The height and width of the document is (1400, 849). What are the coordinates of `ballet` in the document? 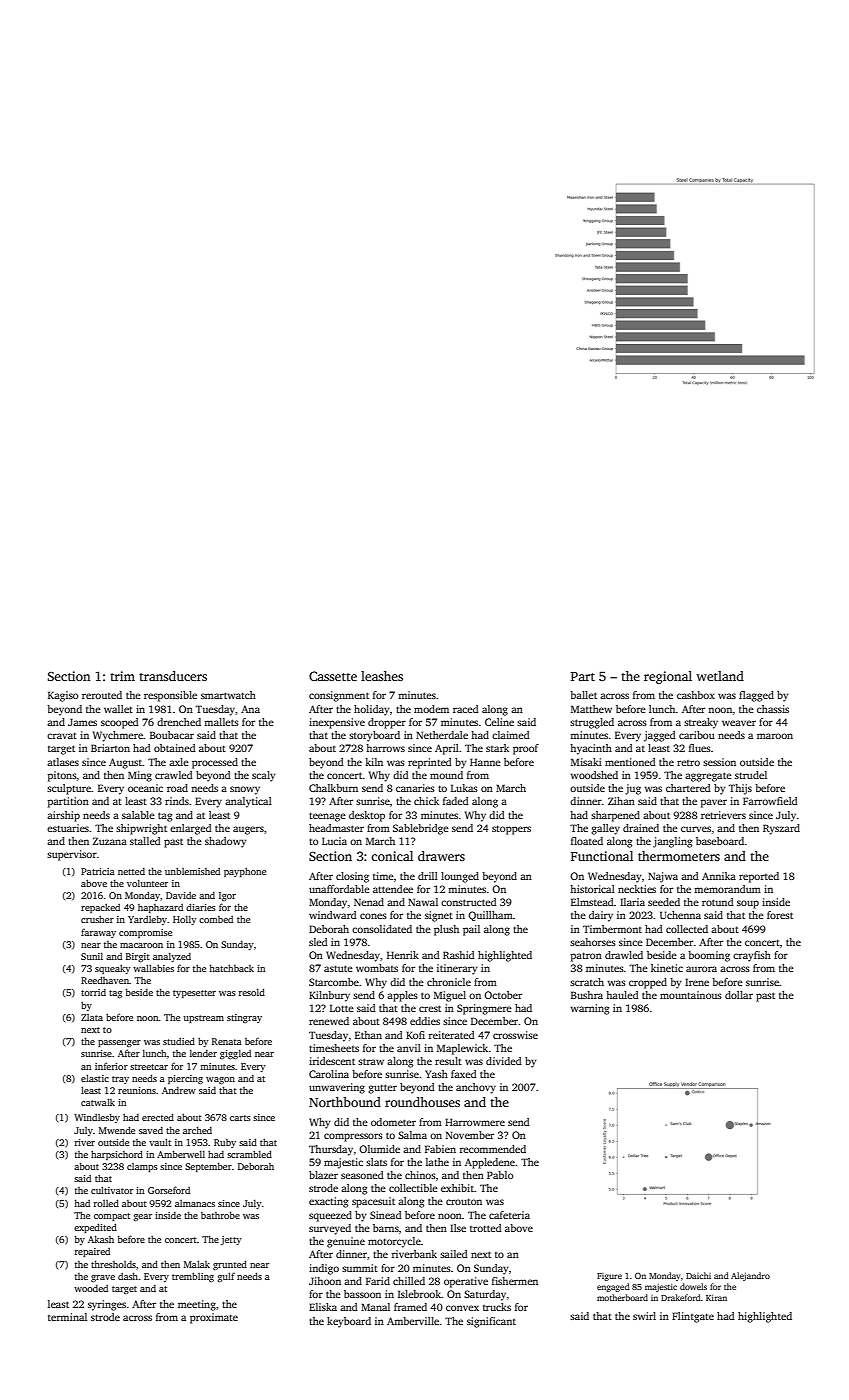 It's located at (583, 695).
